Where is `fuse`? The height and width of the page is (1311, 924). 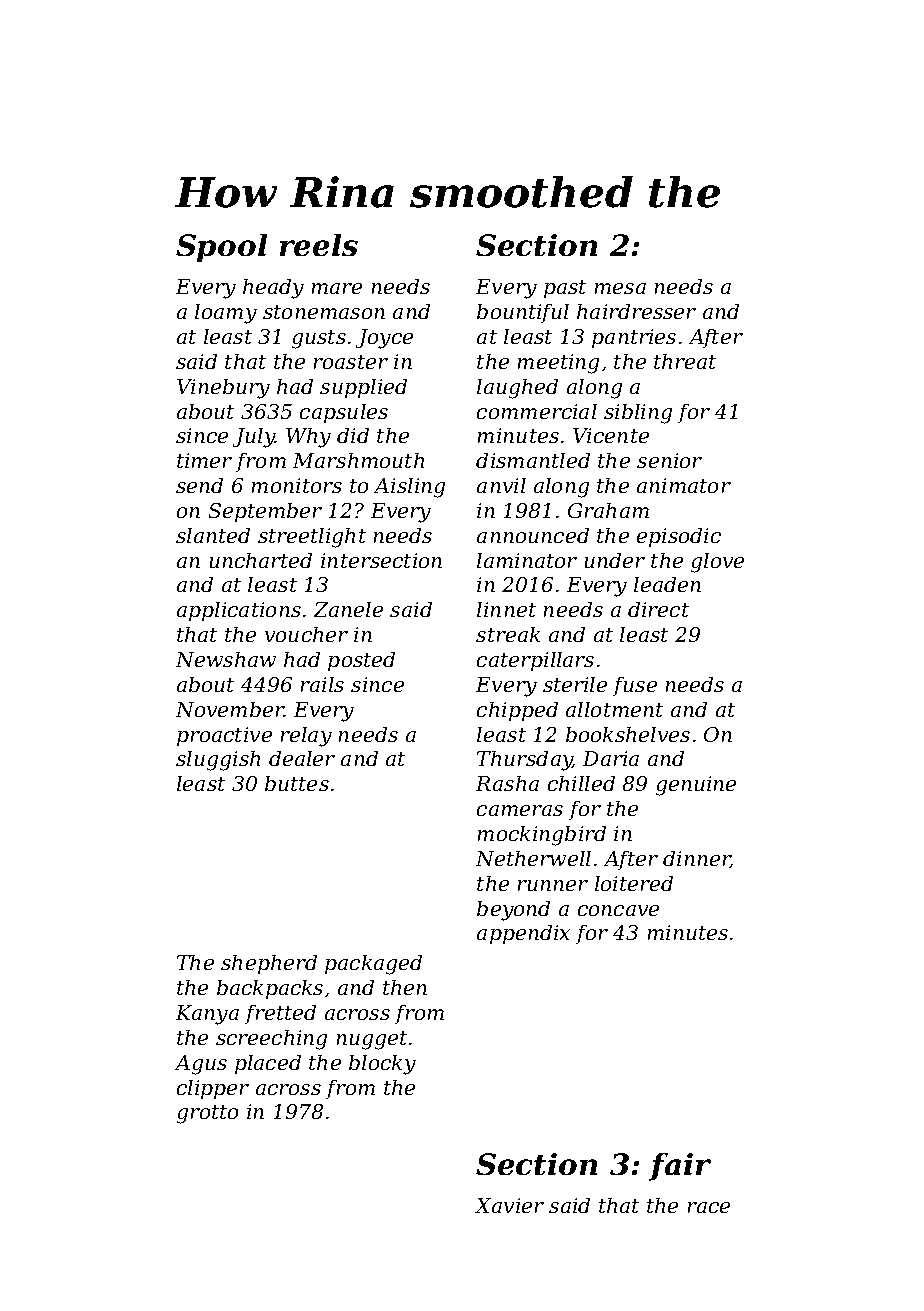
fuse is located at coordinates (635, 686).
